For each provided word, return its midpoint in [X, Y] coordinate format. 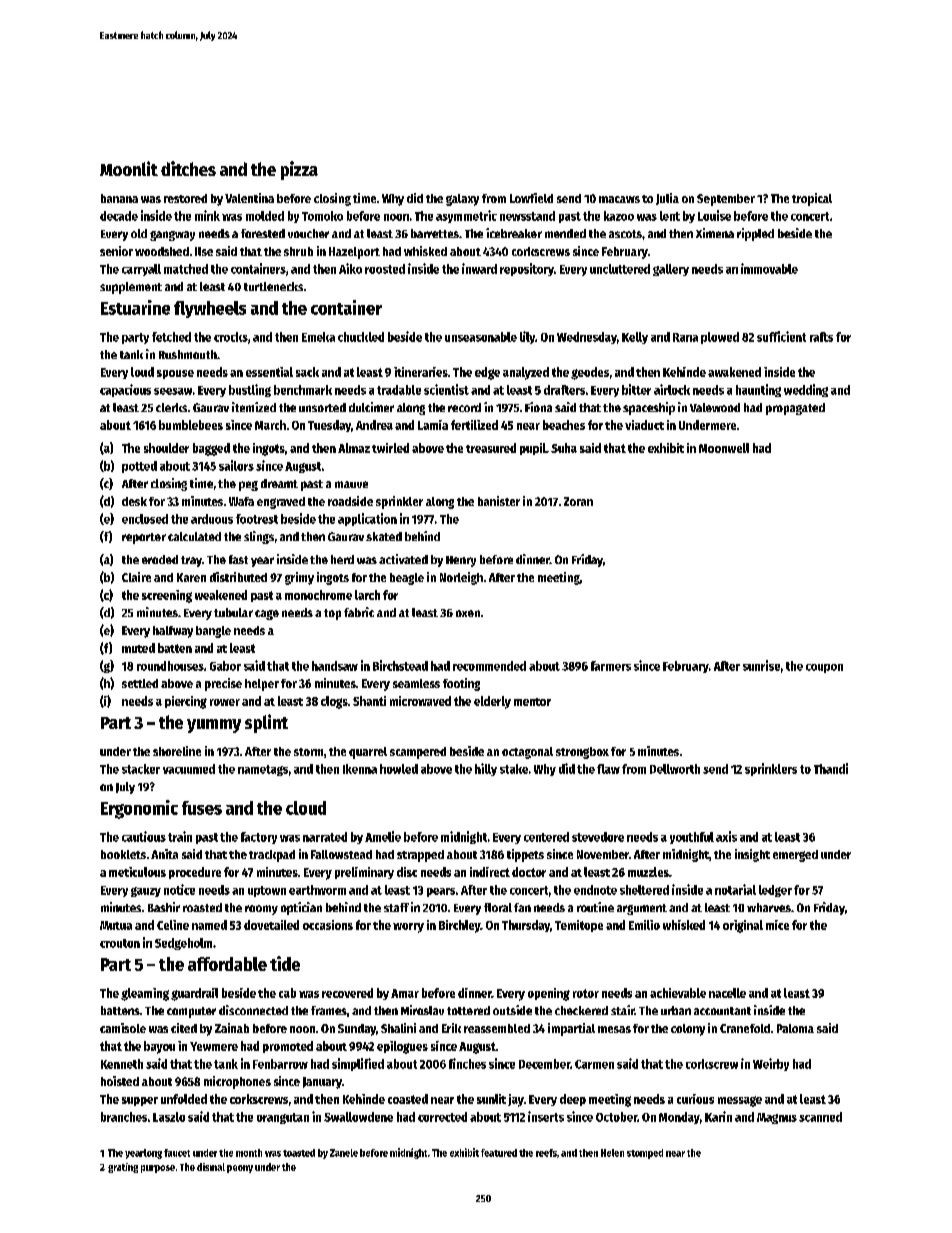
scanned [820, 1117]
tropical [812, 199]
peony [240, 1169]
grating [123, 1168]
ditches [188, 168]
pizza [299, 170]
